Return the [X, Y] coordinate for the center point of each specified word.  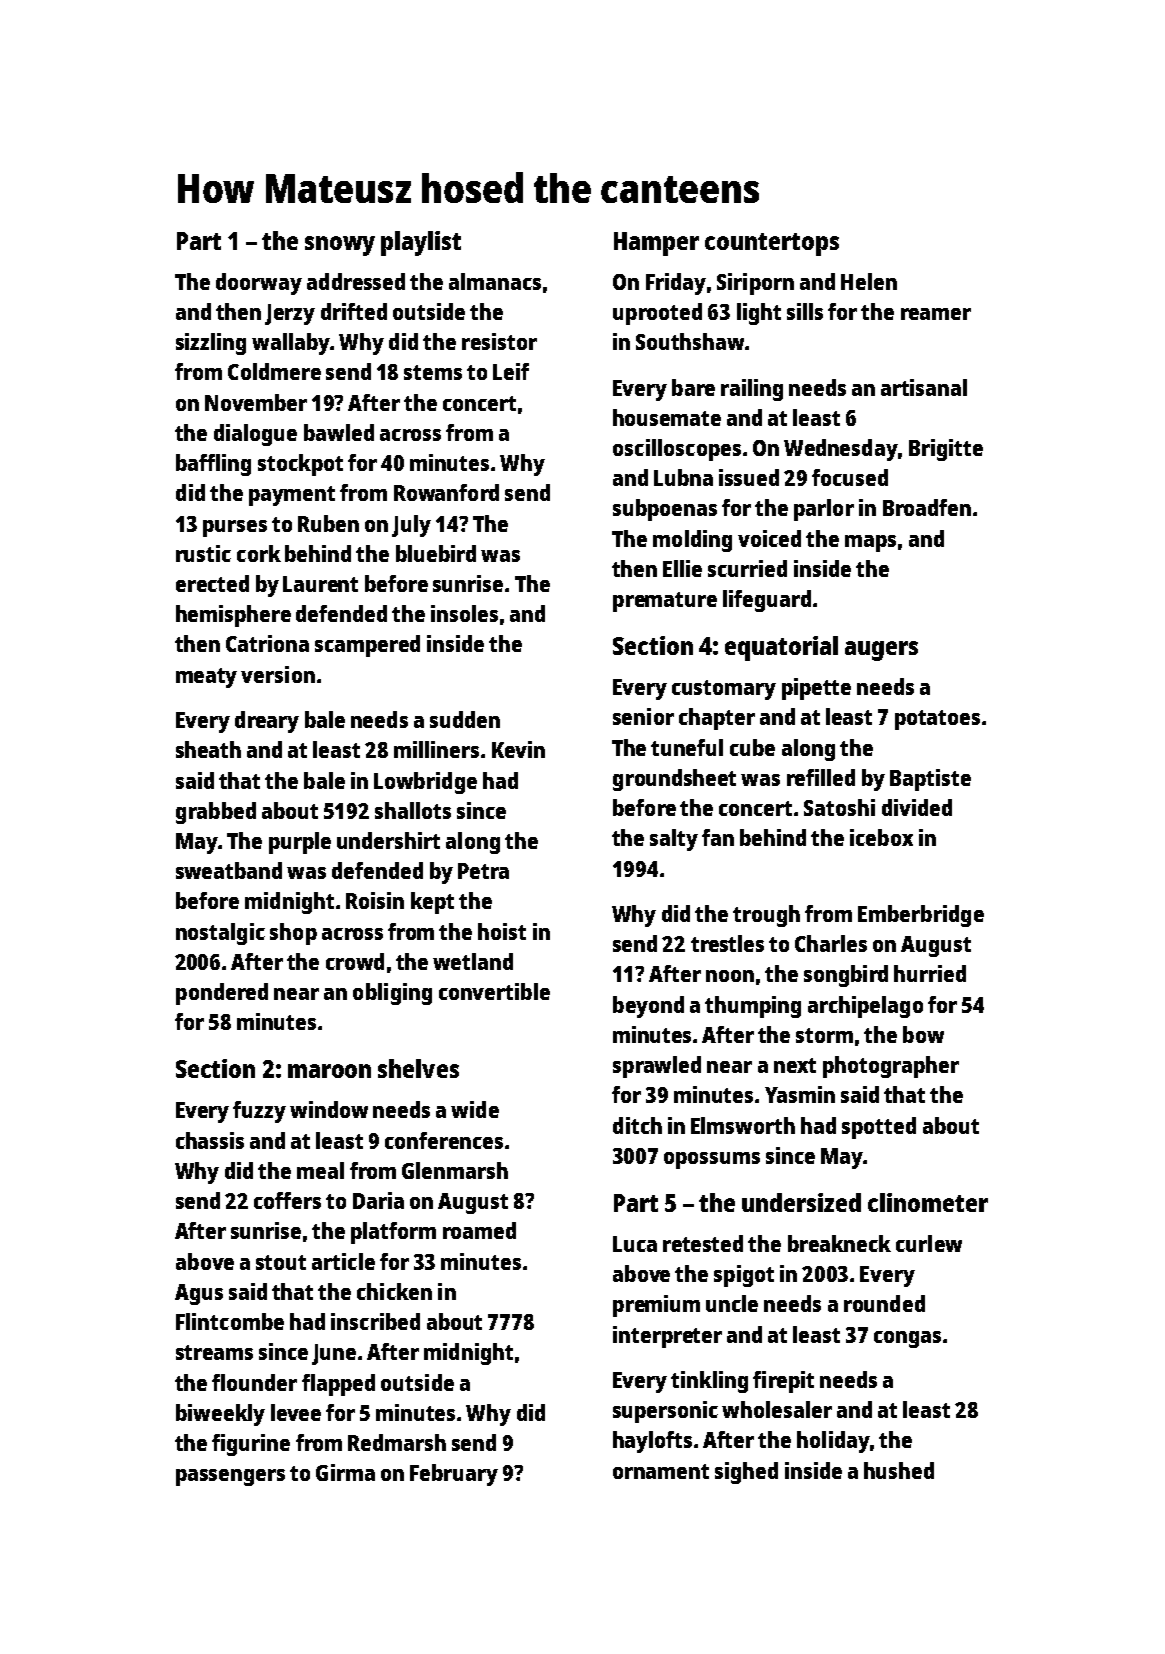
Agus [199, 1294]
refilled [821, 777]
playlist [421, 243]
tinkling [709, 1382]
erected [212, 583]
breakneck [839, 1243]
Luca [635, 1244]
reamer [936, 314]
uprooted [657, 314]
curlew [929, 1243]
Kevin [518, 749]
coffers [287, 1200]
